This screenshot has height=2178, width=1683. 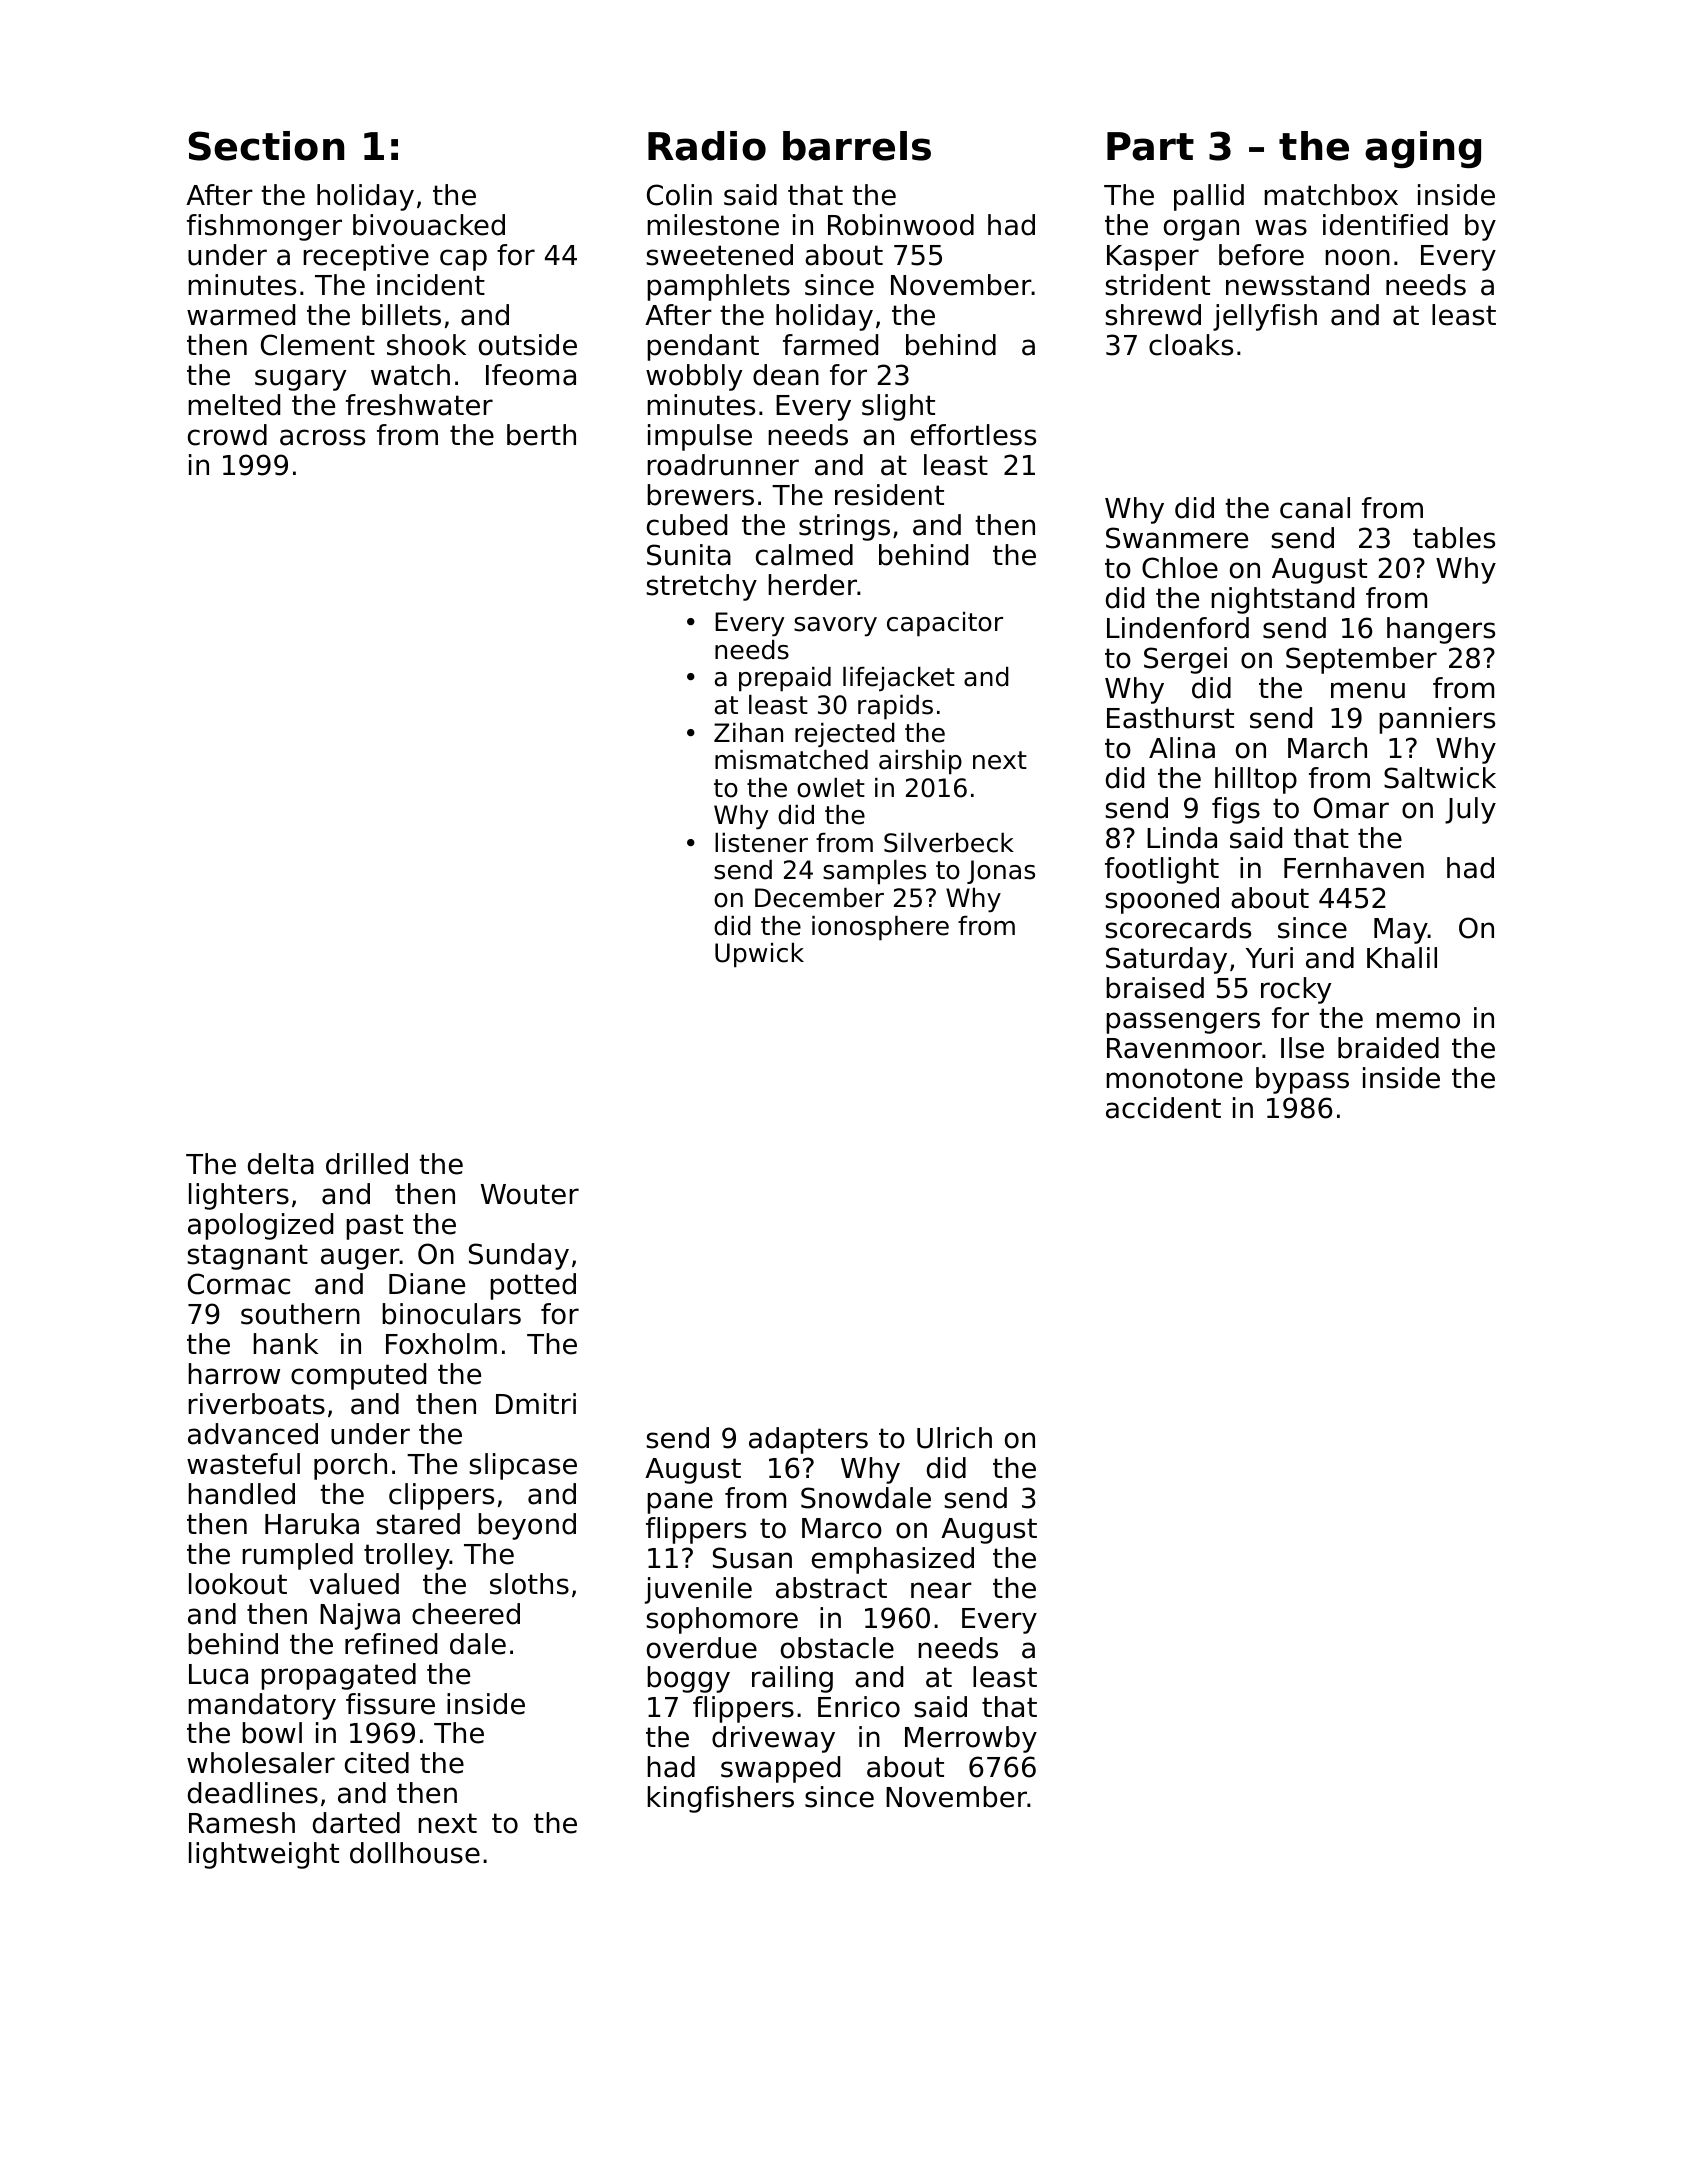 What do you see at coordinates (322, 437) in the screenshot?
I see `across` at bounding box center [322, 437].
